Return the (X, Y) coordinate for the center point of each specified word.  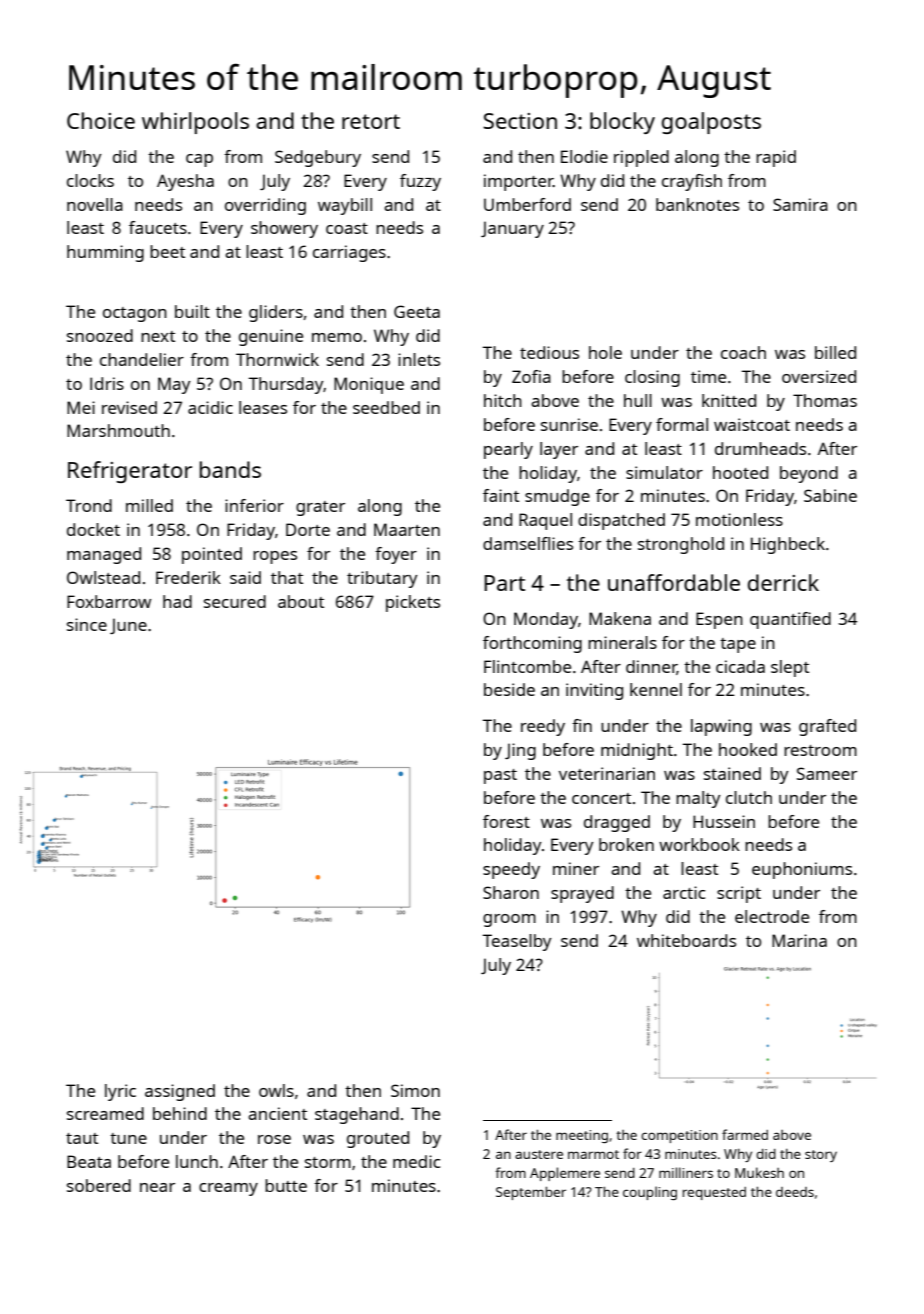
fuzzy (420, 182)
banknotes (697, 204)
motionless (739, 519)
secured (235, 601)
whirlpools (195, 123)
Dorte (308, 529)
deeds (795, 1192)
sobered (99, 1185)
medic (416, 1161)
